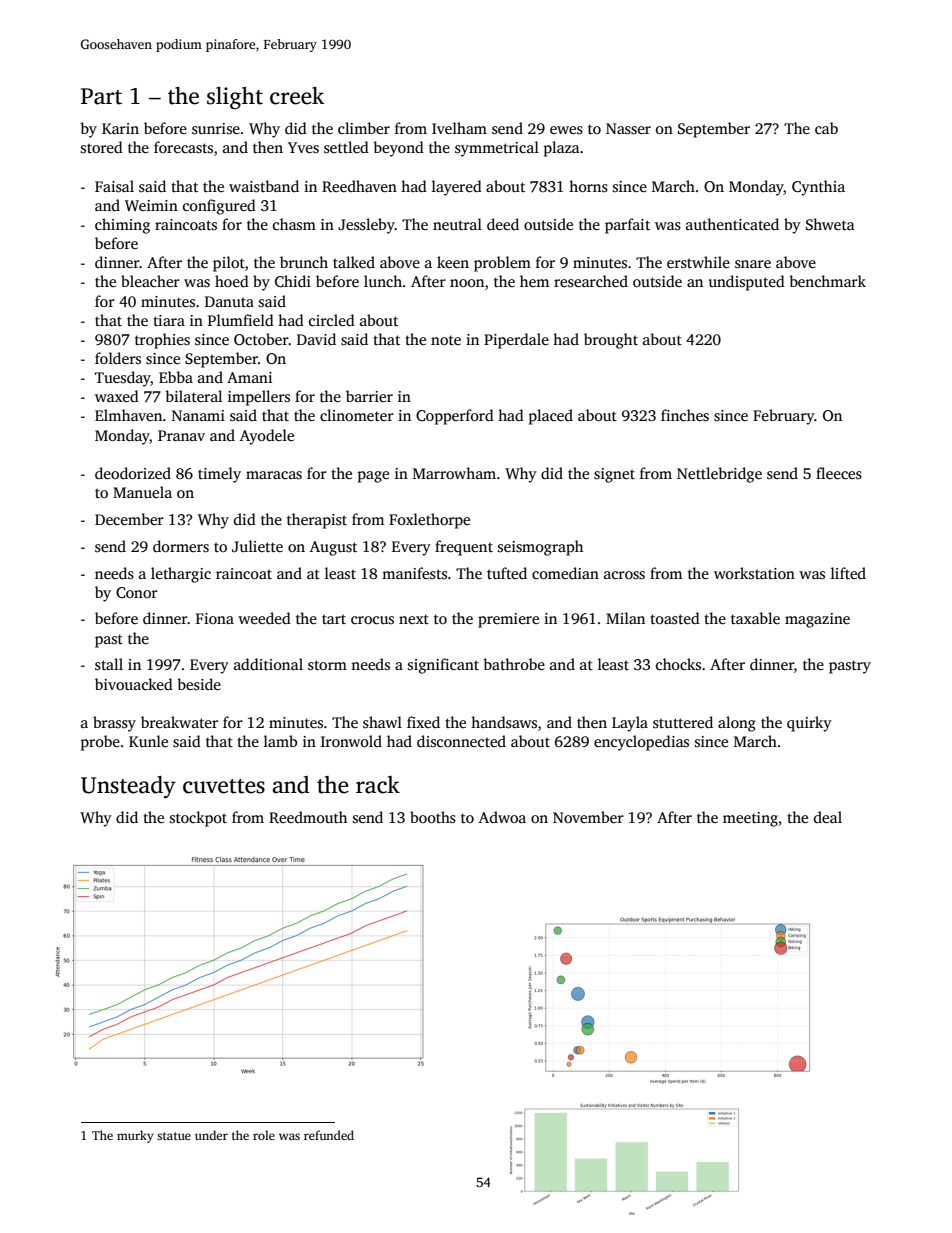  Describe the element at coordinates (224, 786) in the page. I see `cuvettes` at that location.
